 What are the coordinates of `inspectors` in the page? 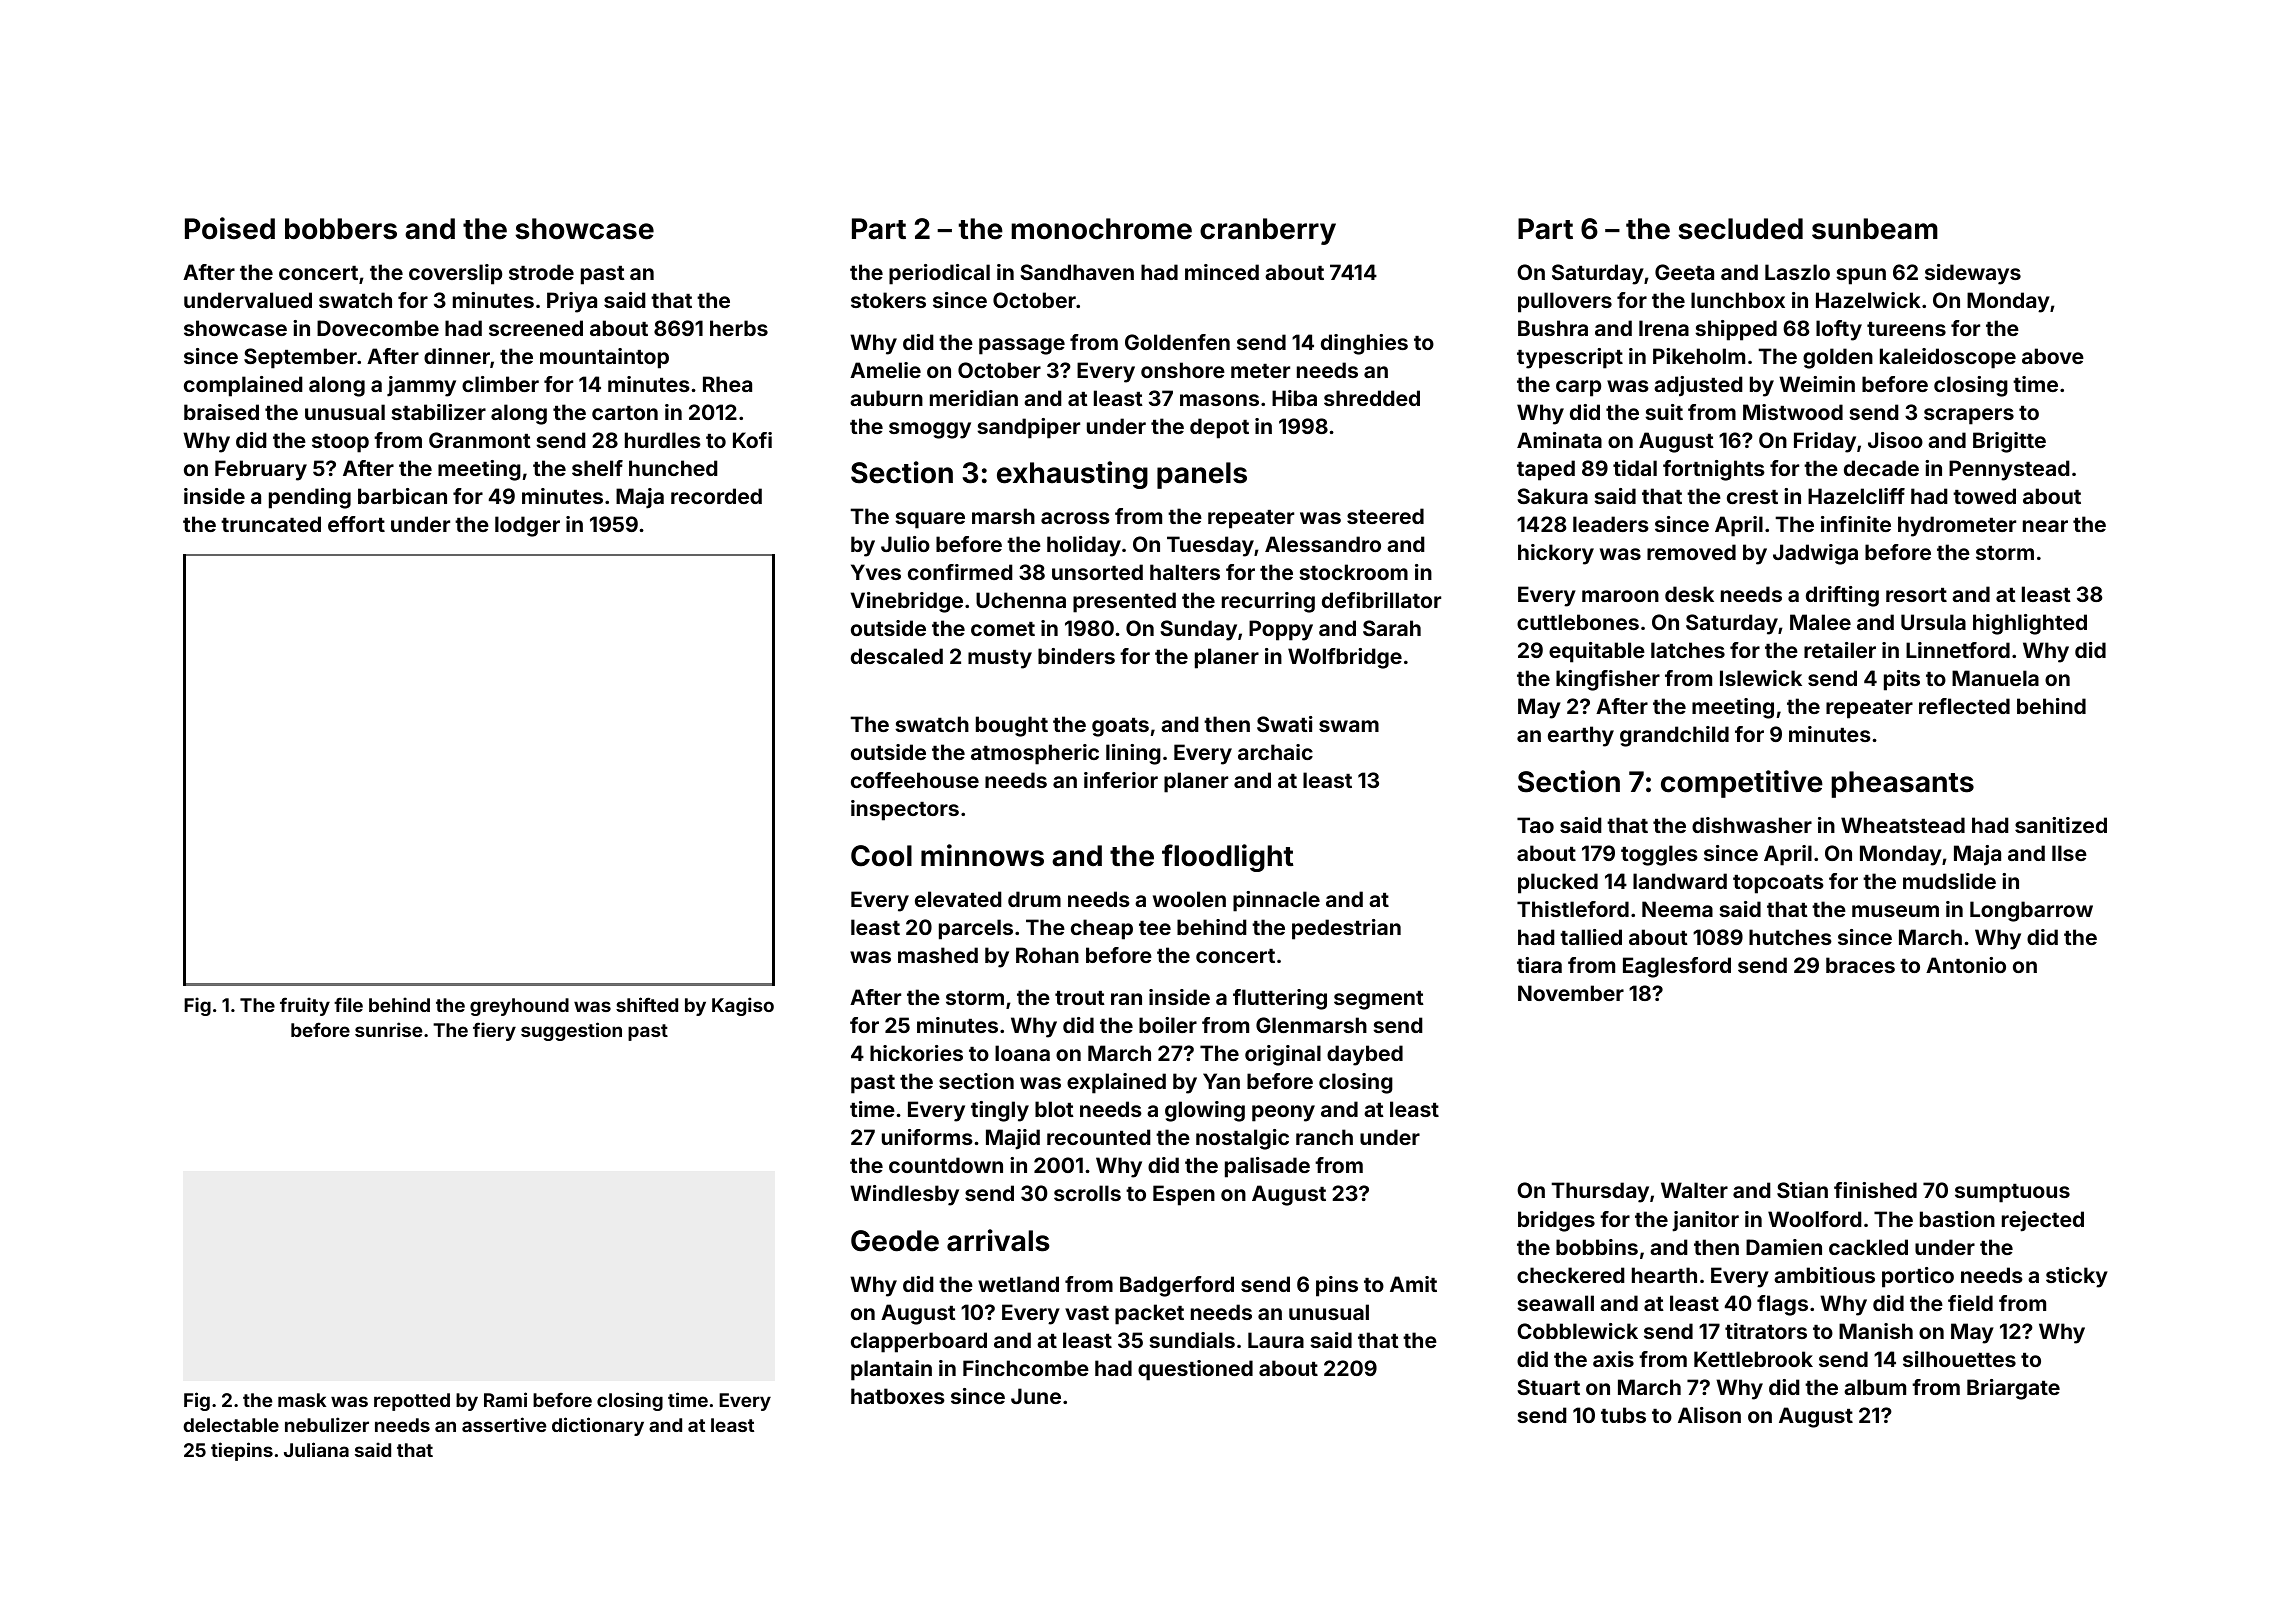 It's located at (905, 810).
